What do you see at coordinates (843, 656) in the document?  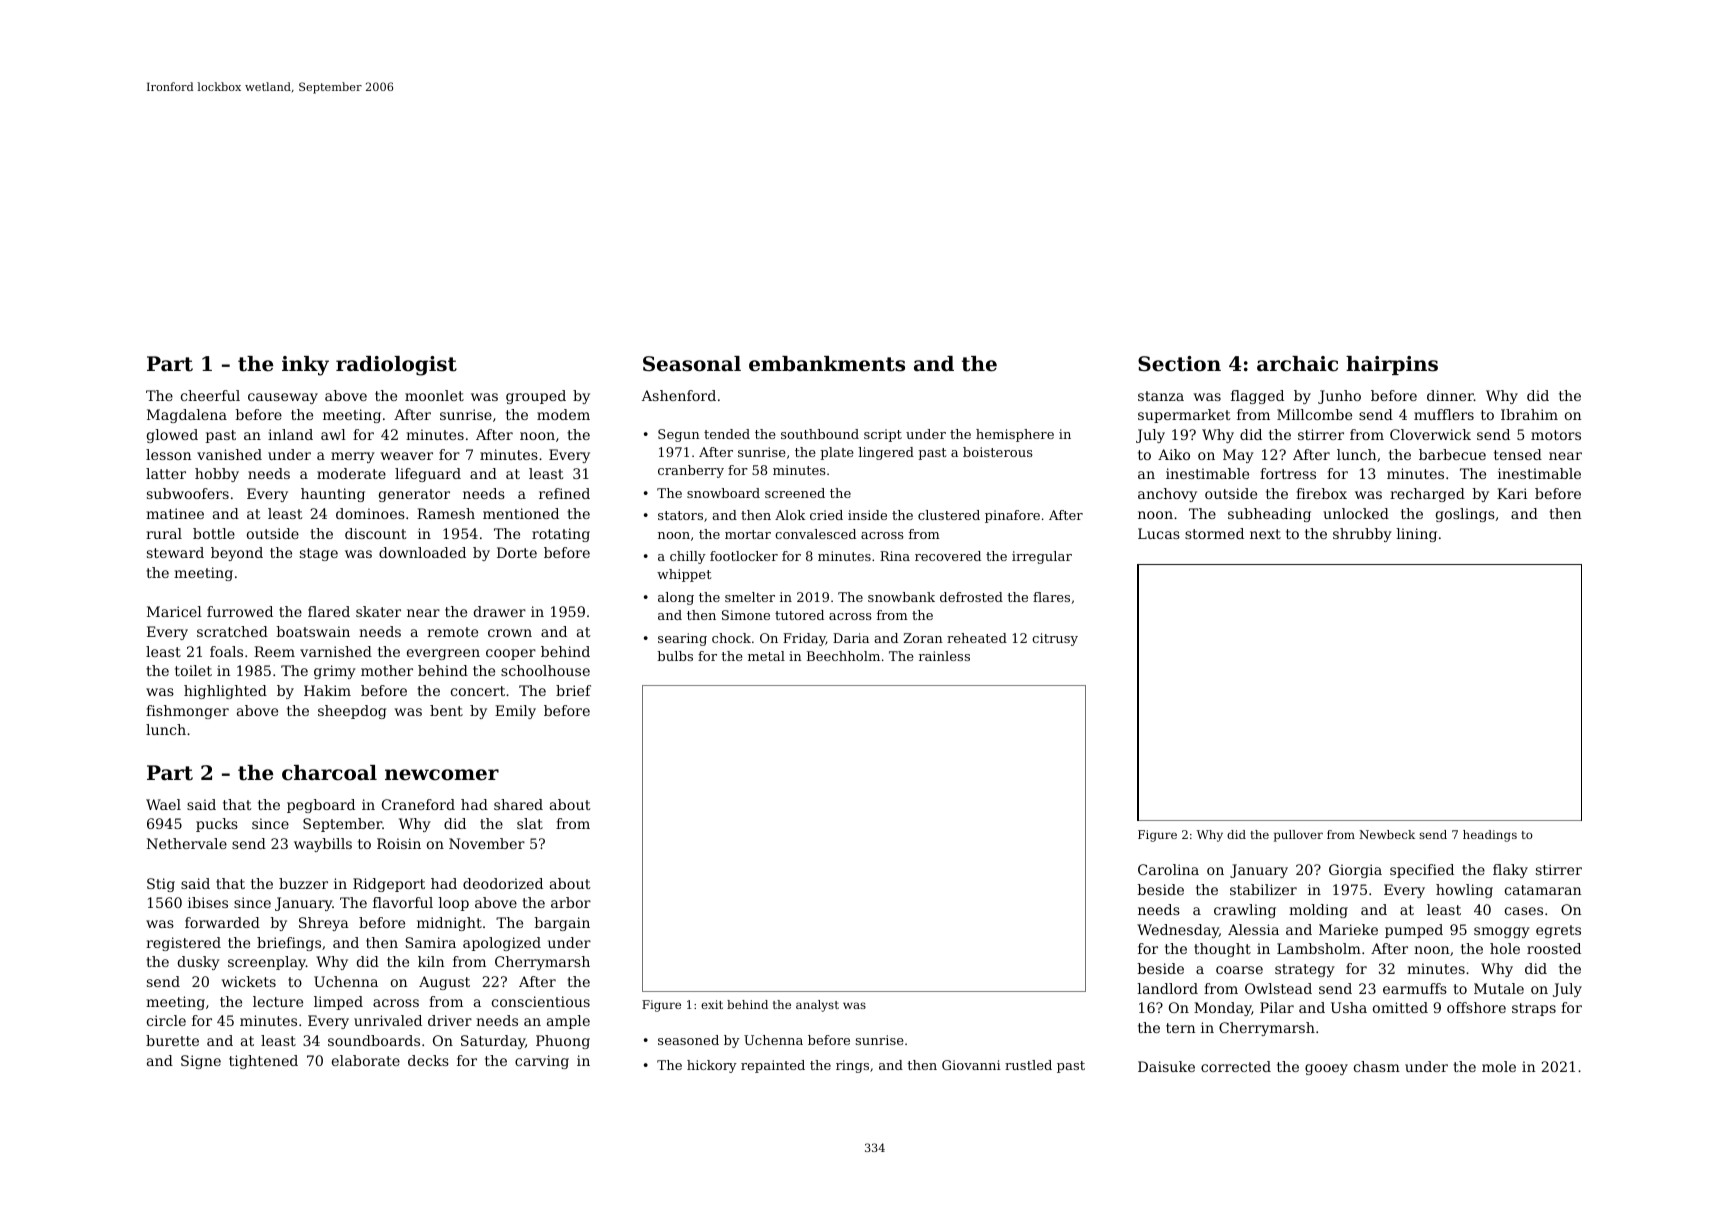 I see `Beechholm` at bounding box center [843, 656].
